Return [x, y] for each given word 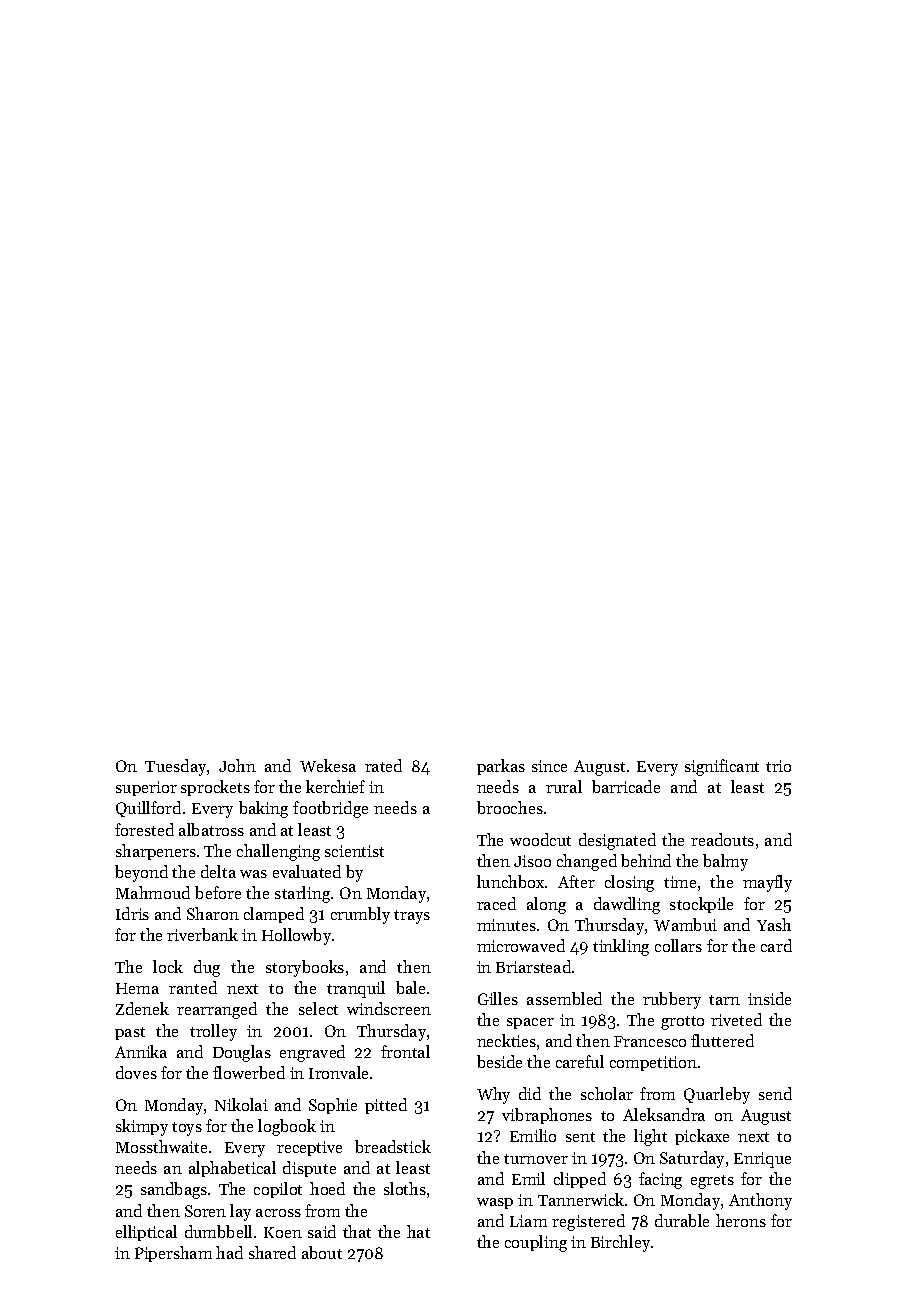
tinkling [621, 947]
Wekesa [328, 765]
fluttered [722, 1040]
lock [168, 966]
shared [272, 1252]
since [549, 766]
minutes [506, 925]
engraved [312, 1053]
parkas [501, 767]
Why [493, 1095]
